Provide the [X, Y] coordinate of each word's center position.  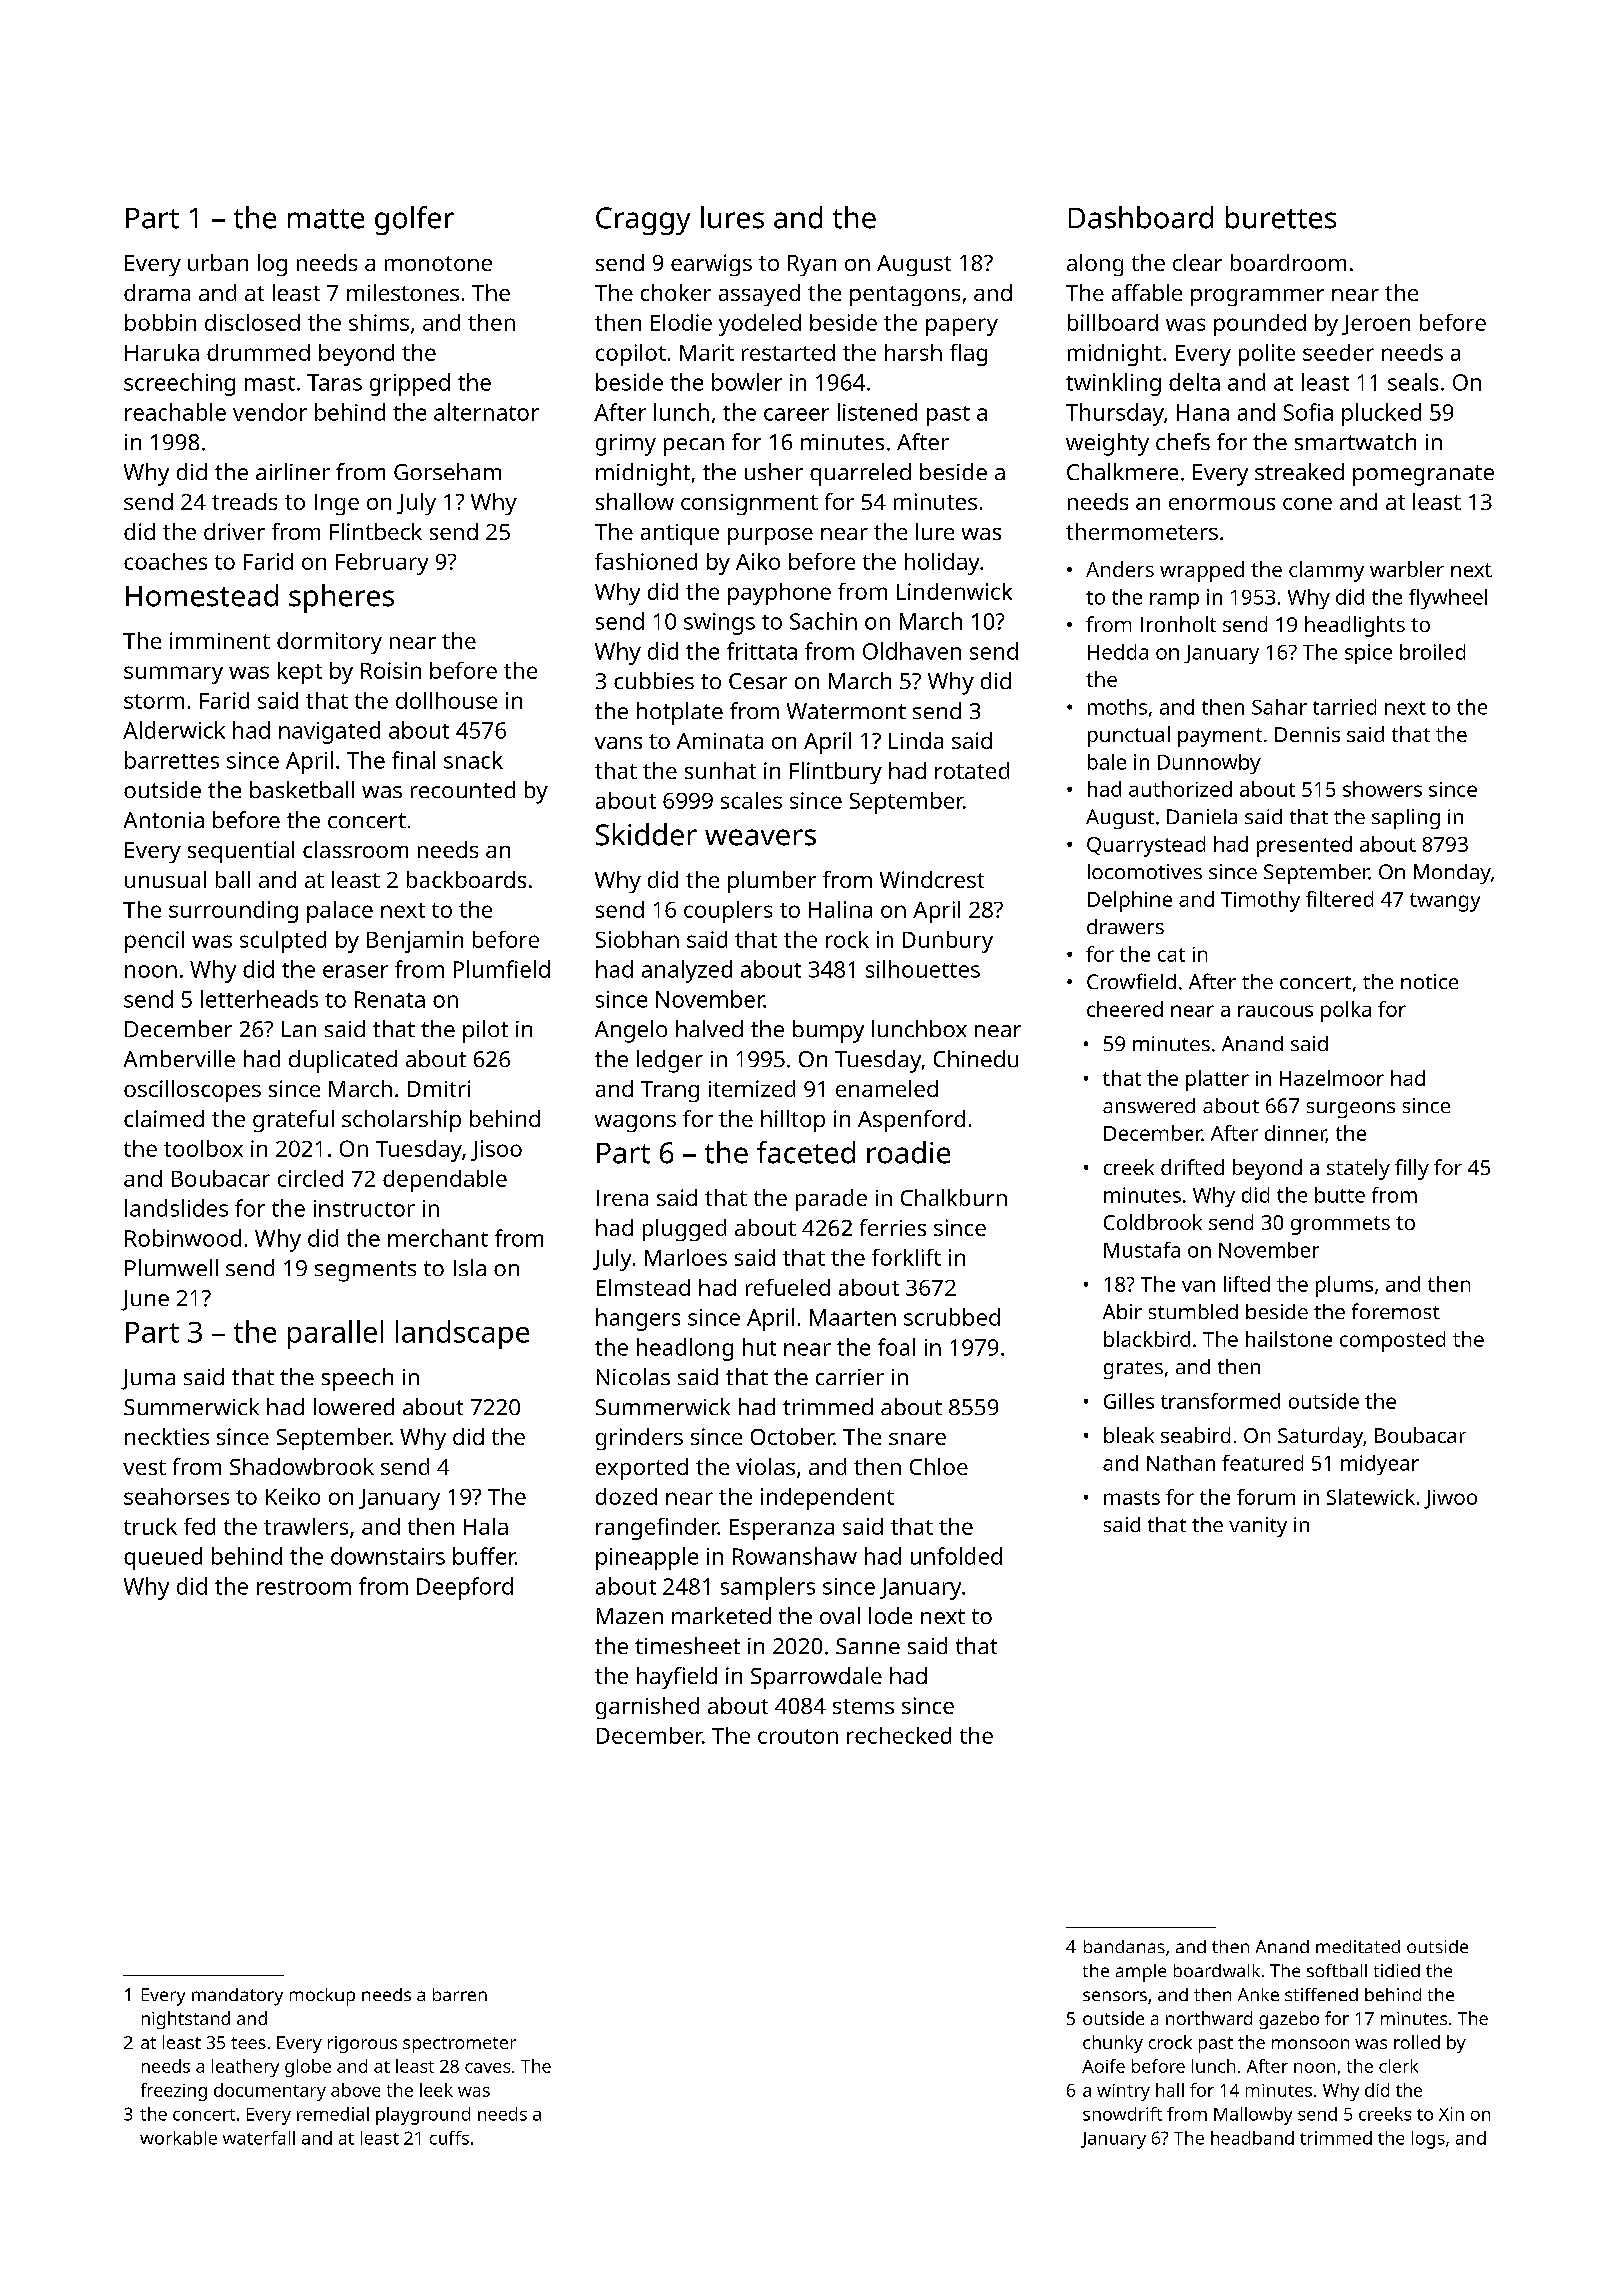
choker [676, 292]
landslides [176, 1208]
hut [759, 1347]
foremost [1396, 1311]
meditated [1358, 1946]
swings [719, 624]
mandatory [237, 1997]
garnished [647, 1708]
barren [460, 1994]
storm [154, 701]
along [1095, 265]
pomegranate [1423, 475]
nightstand [186, 2020]
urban [218, 262]
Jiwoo [1450, 1499]
